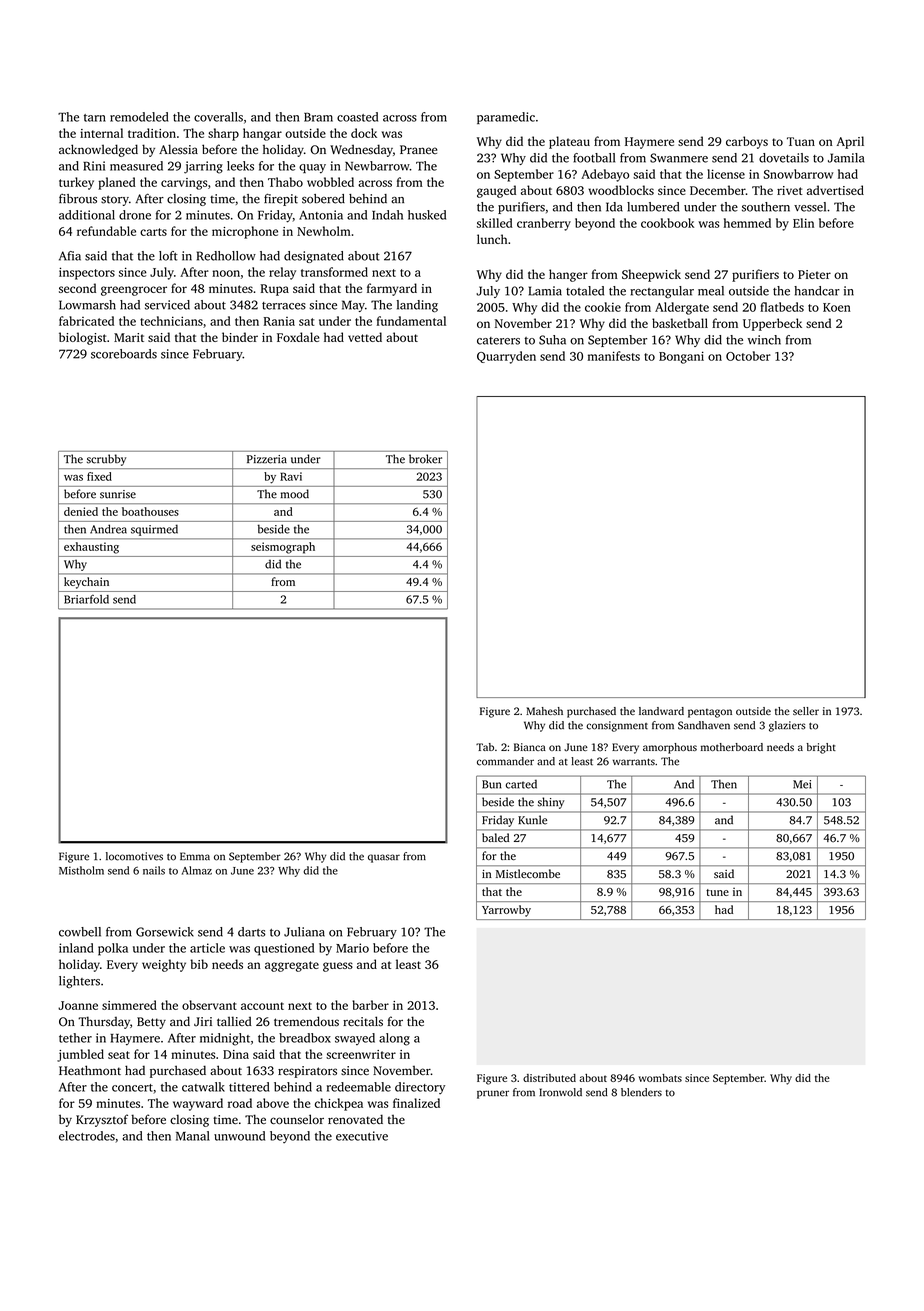  What do you see at coordinates (115, 200) in the image?
I see `story` at bounding box center [115, 200].
